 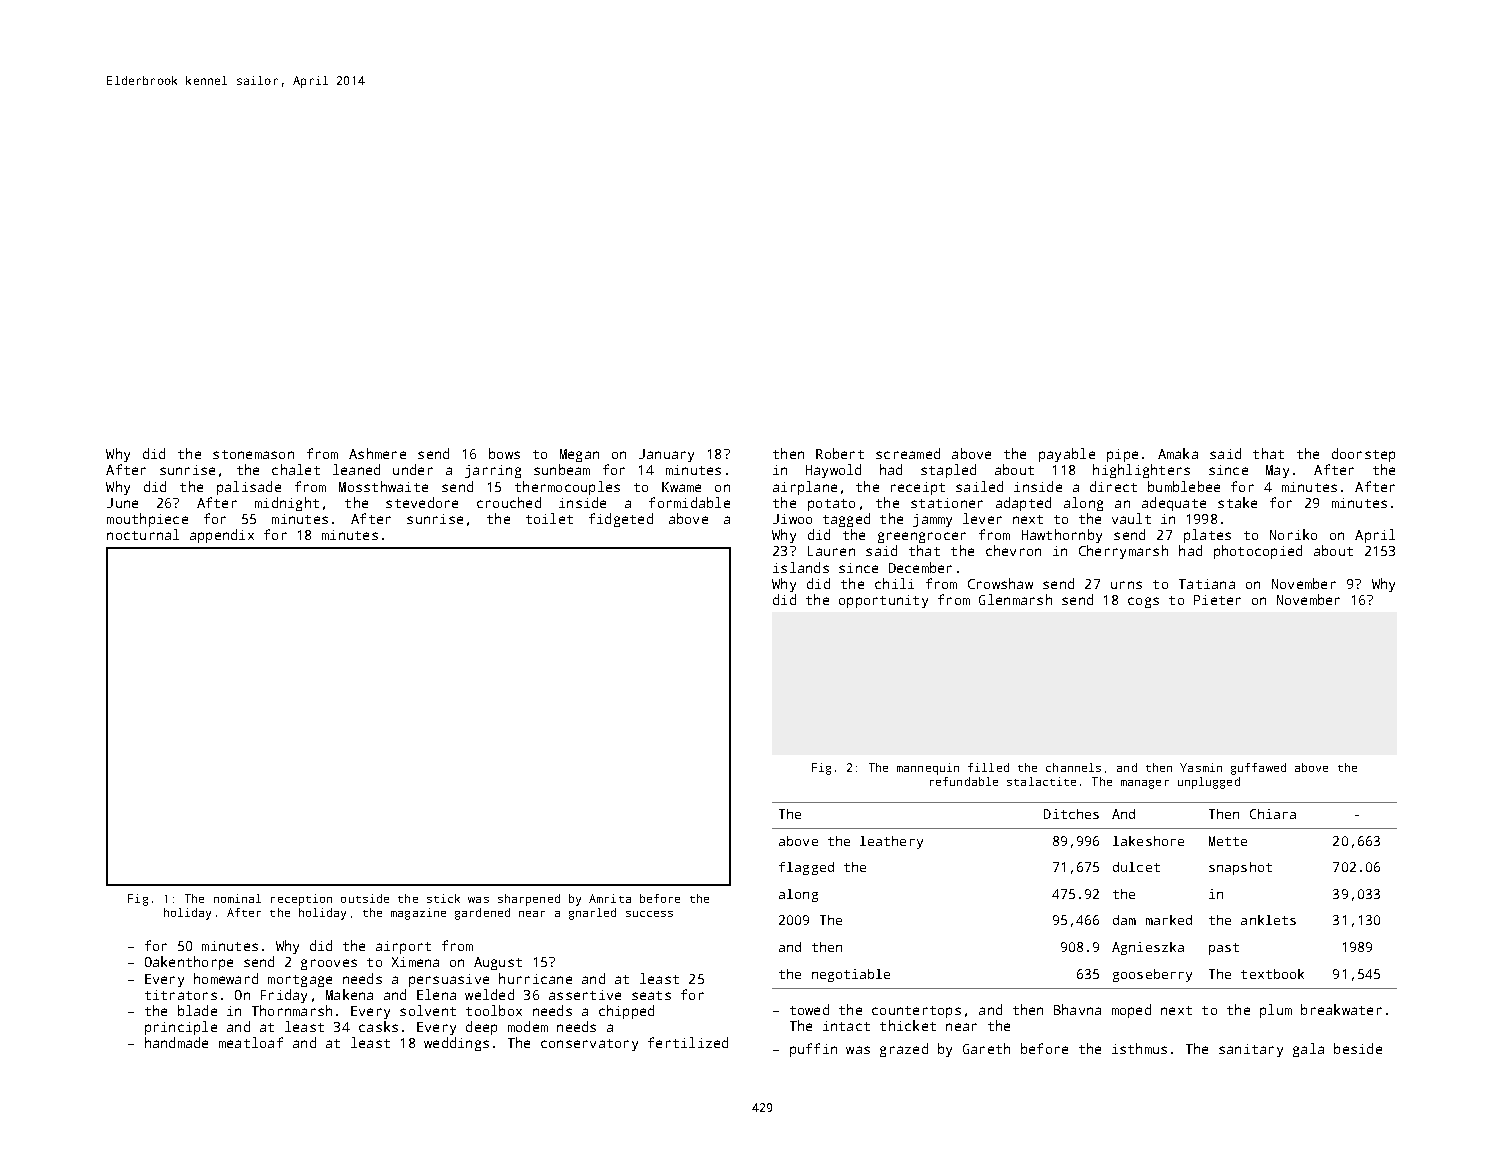 What do you see at coordinates (1217, 600) in the screenshot?
I see `Pieter` at bounding box center [1217, 600].
